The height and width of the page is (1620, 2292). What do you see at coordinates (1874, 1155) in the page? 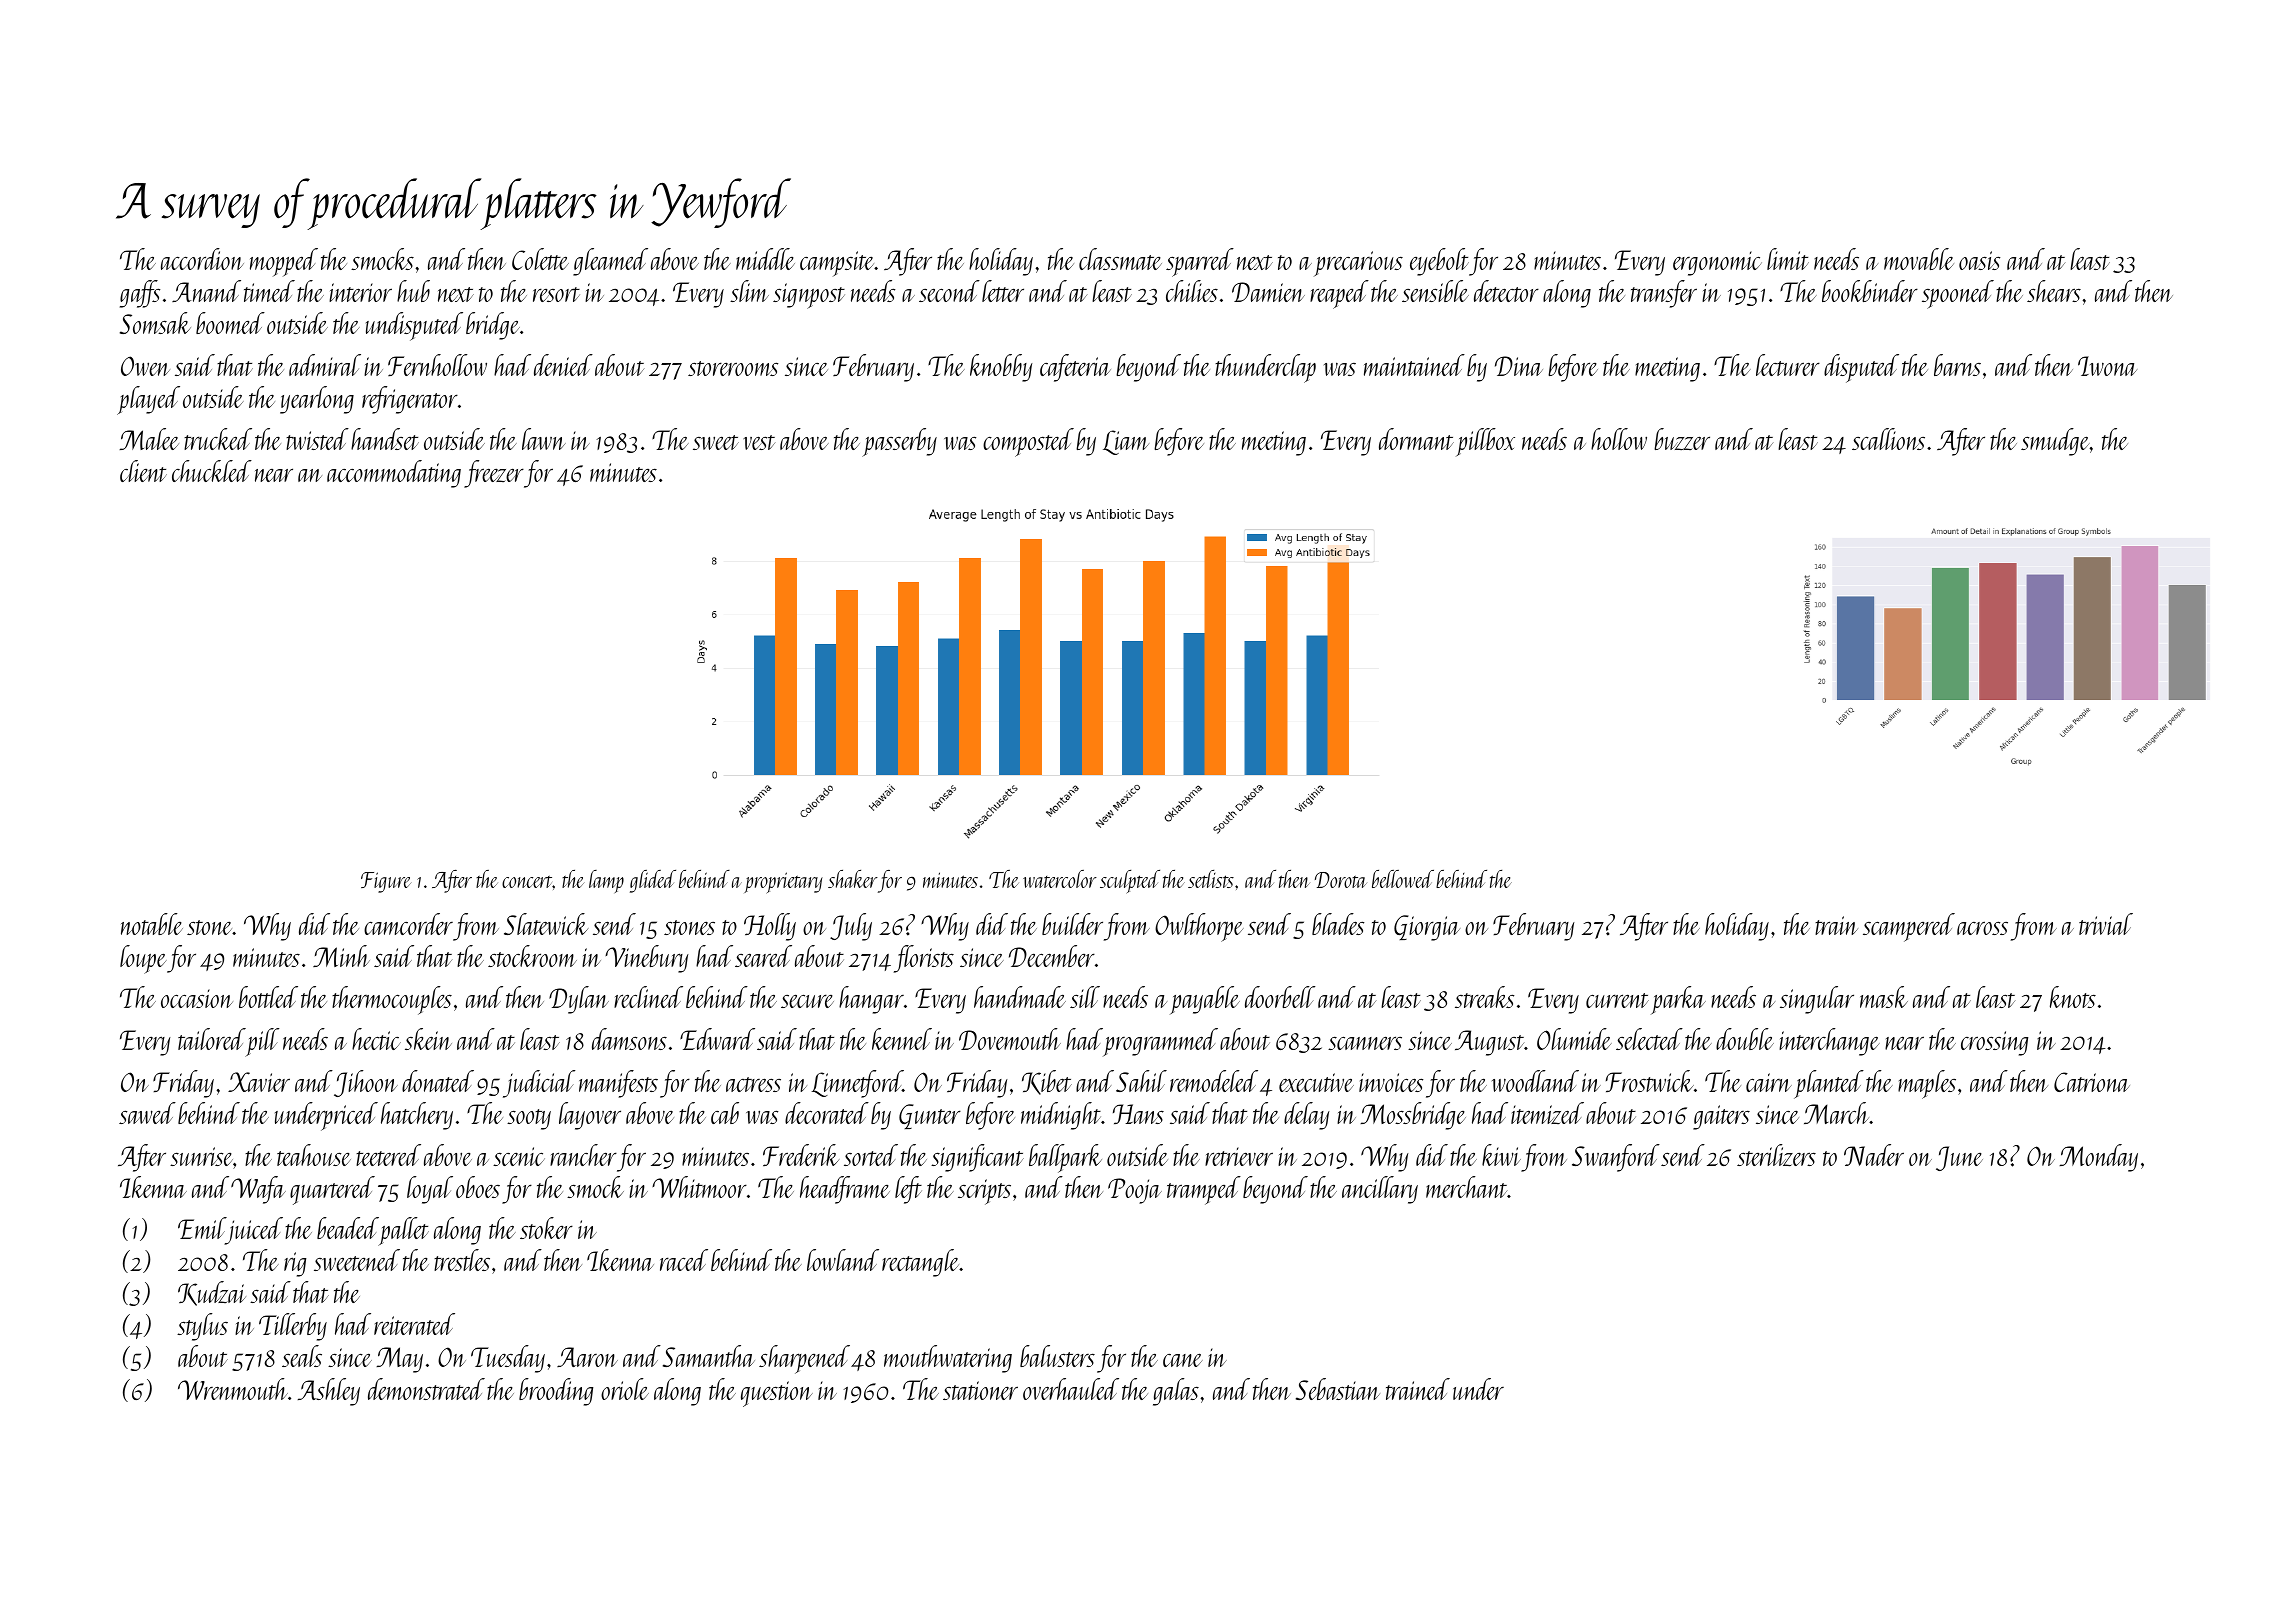
I see `Nader` at bounding box center [1874, 1155].
